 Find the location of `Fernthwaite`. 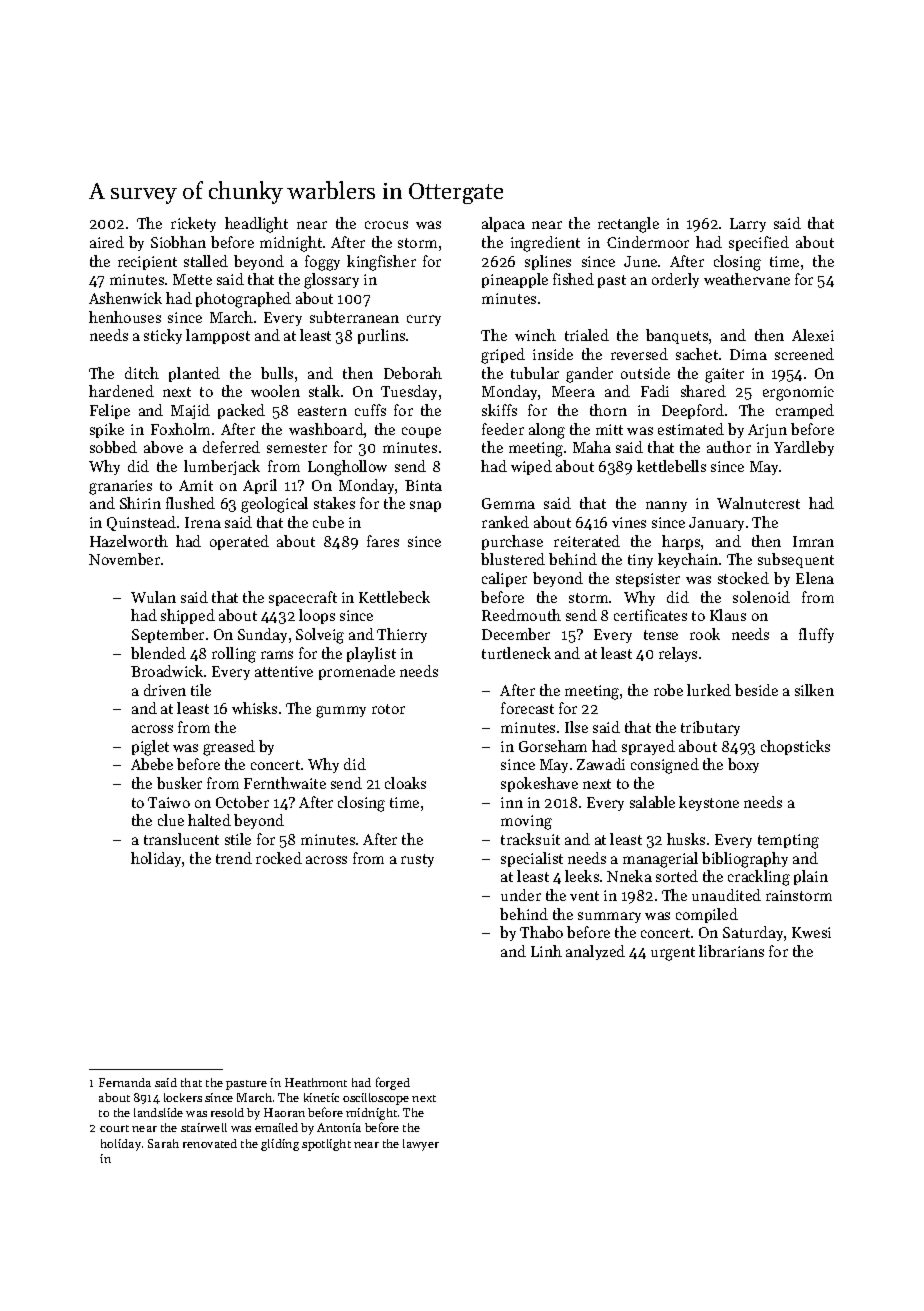

Fernthwaite is located at coordinates (285, 783).
